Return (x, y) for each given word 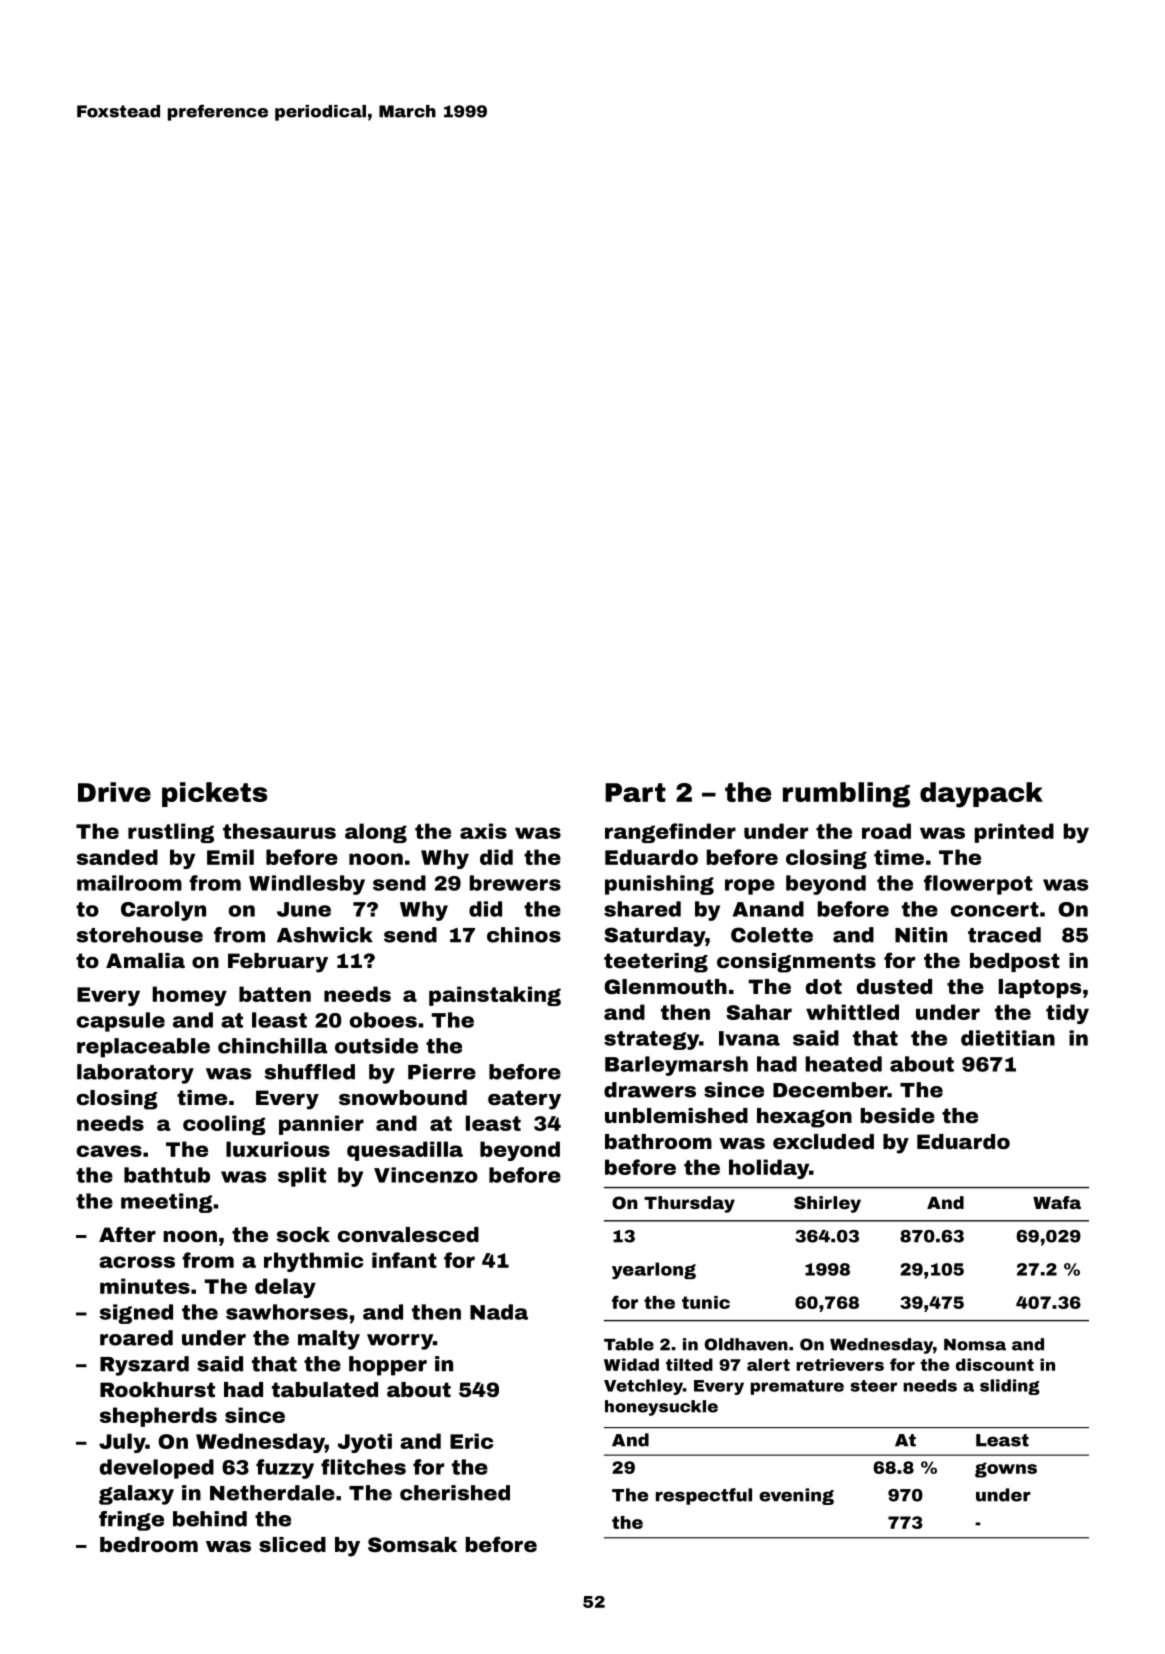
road (886, 831)
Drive (114, 792)
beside (898, 1115)
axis (483, 831)
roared (136, 1338)
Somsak (412, 1544)
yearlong (654, 1270)
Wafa (1057, 1202)
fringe (131, 1521)
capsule (121, 1022)
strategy (651, 1040)
